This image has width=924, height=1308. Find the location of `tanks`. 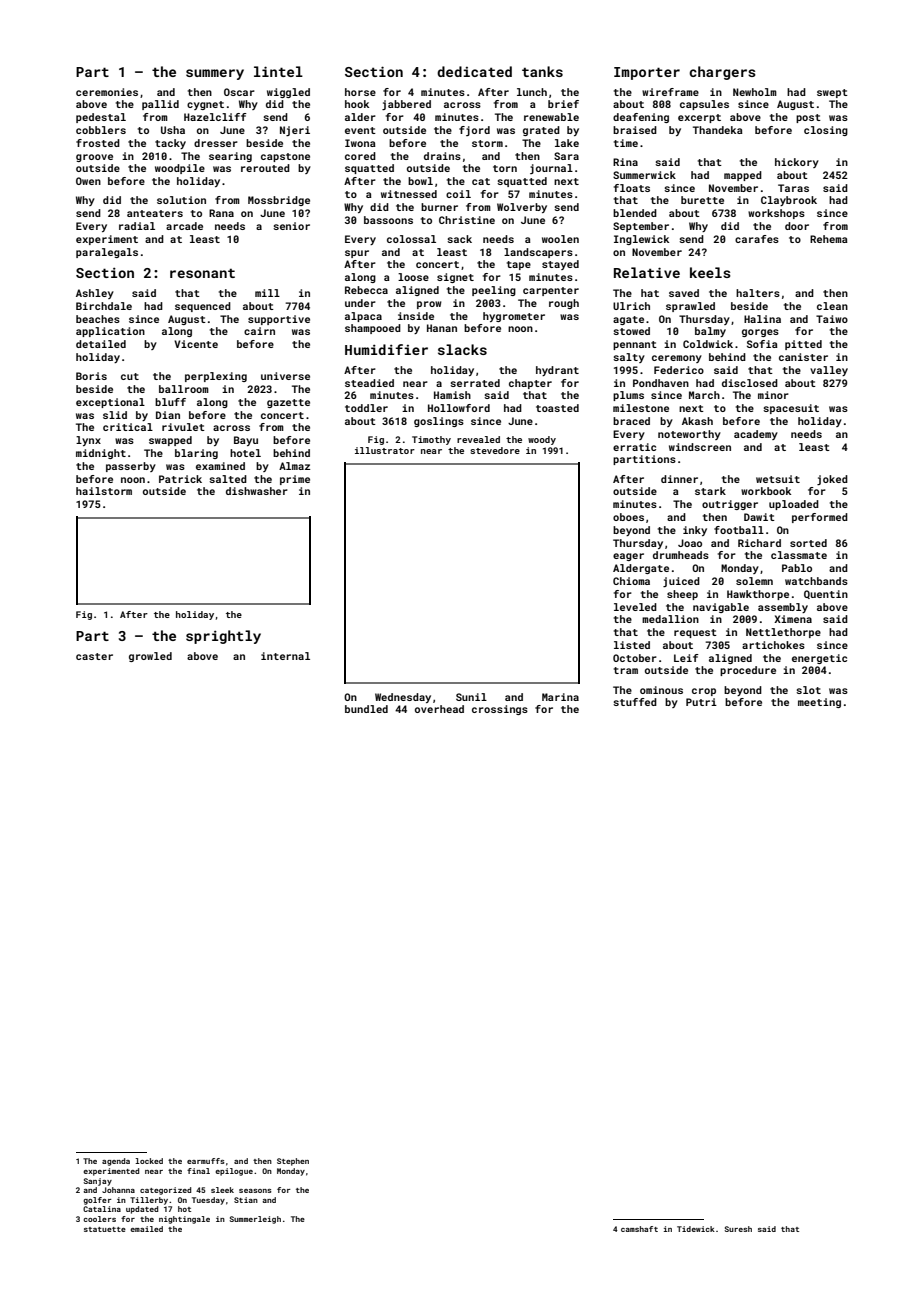

tanks is located at coordinates (542, 71).
